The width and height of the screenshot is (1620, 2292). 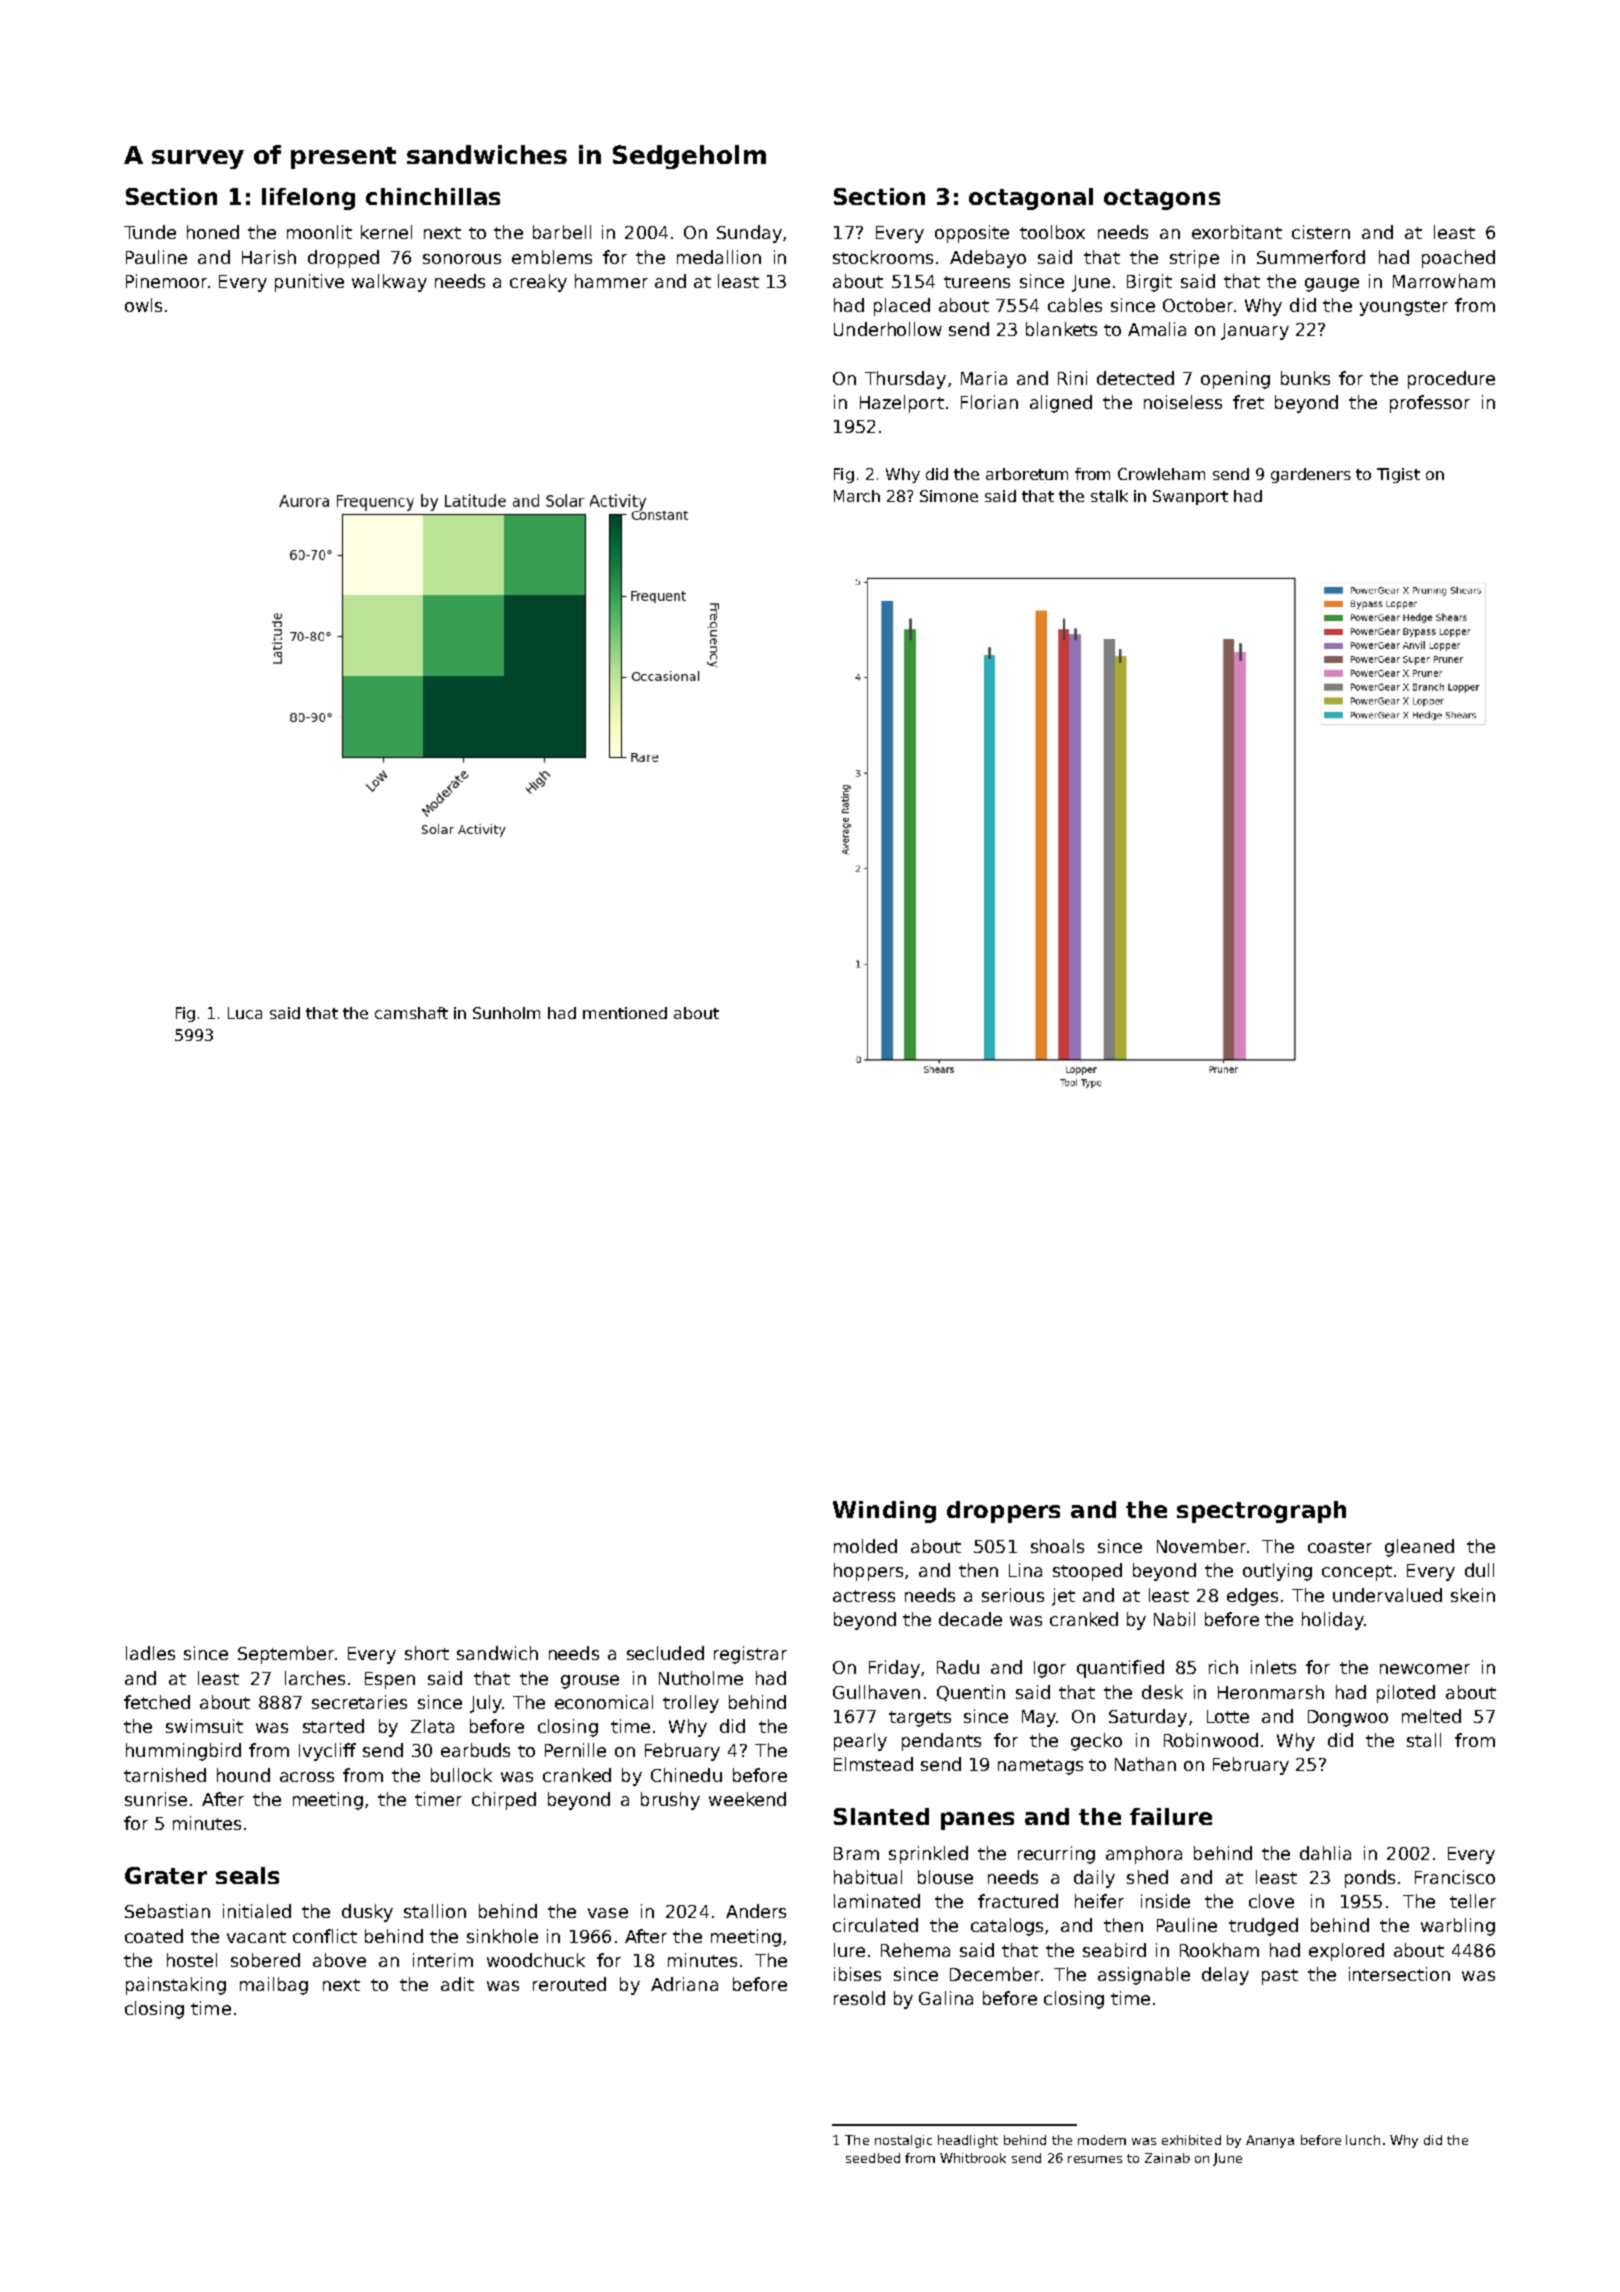 I want to click on Luca, so click(x=245, y=1013).
